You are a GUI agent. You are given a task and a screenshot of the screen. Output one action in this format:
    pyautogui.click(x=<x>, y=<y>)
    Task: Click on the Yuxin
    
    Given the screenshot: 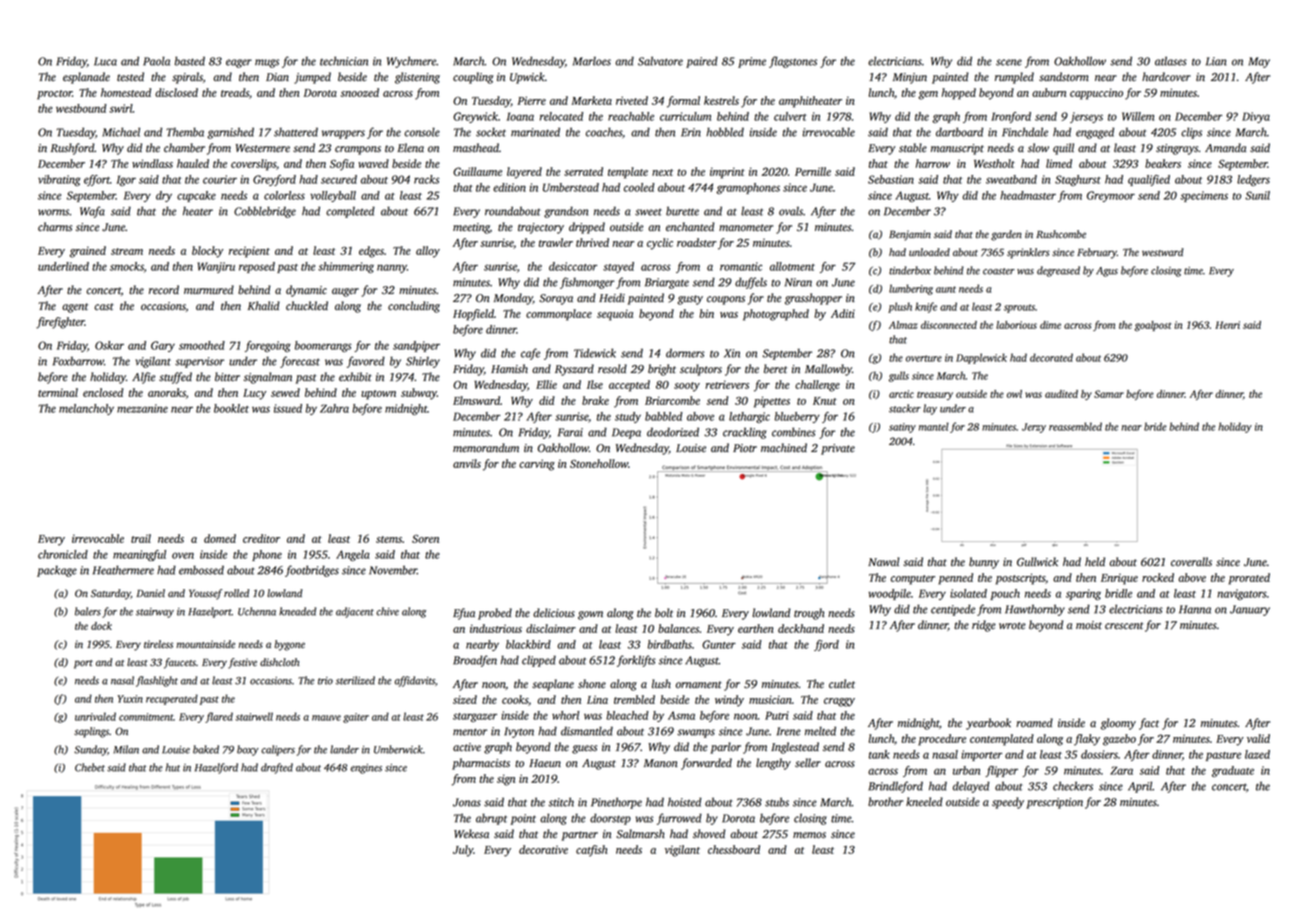 What is the action you would take?
    pyautogui.click(x=130, y=699)
